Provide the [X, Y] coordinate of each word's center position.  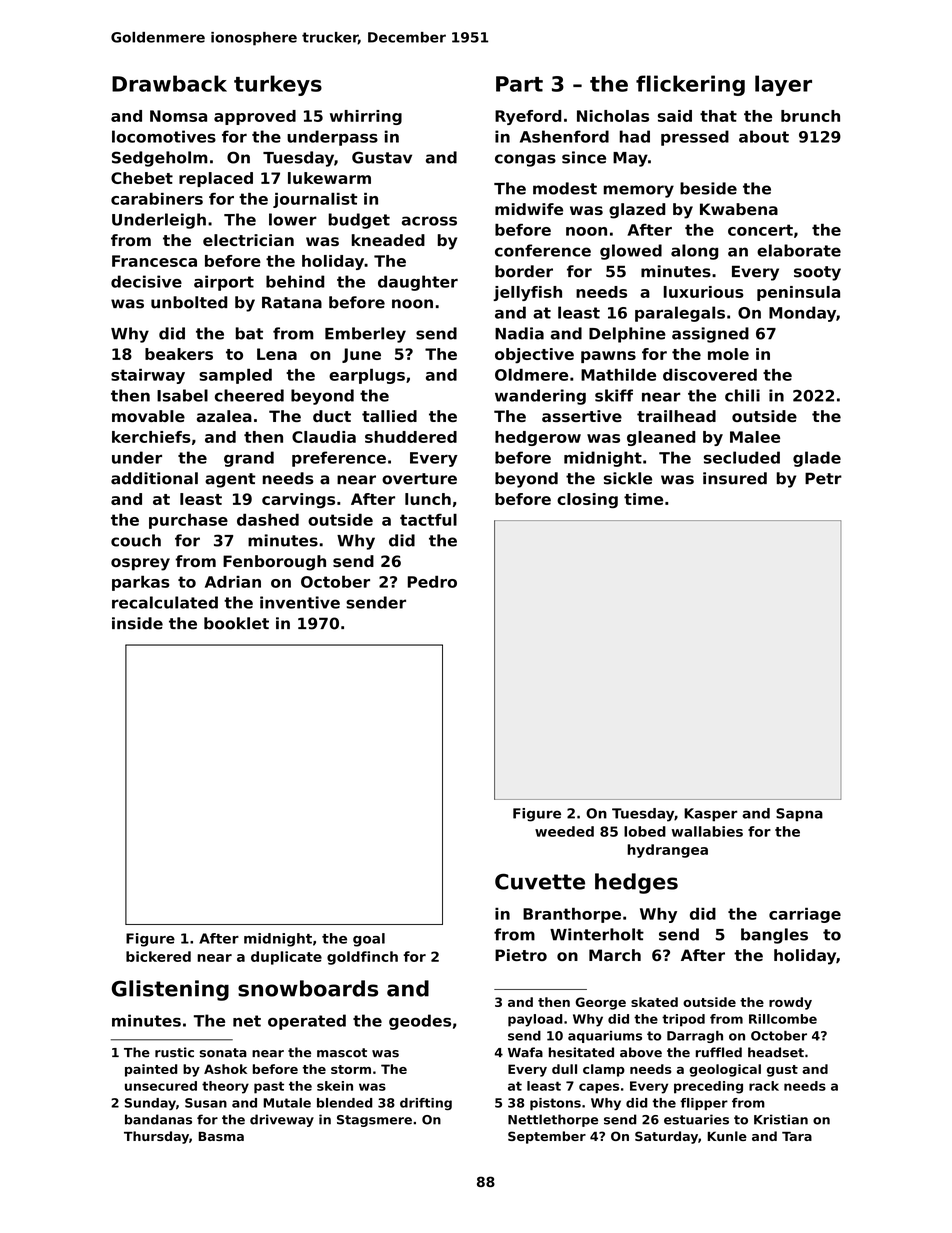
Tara [797, 1136]
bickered [158, 956]
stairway [148, 376]
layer [783, 85]
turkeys [278, 85]
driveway [282, 1120]
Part [519, 84]
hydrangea [667, 851]
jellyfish [527, 293]
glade [817, 459]
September [547, 1137]
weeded [564, 831]
